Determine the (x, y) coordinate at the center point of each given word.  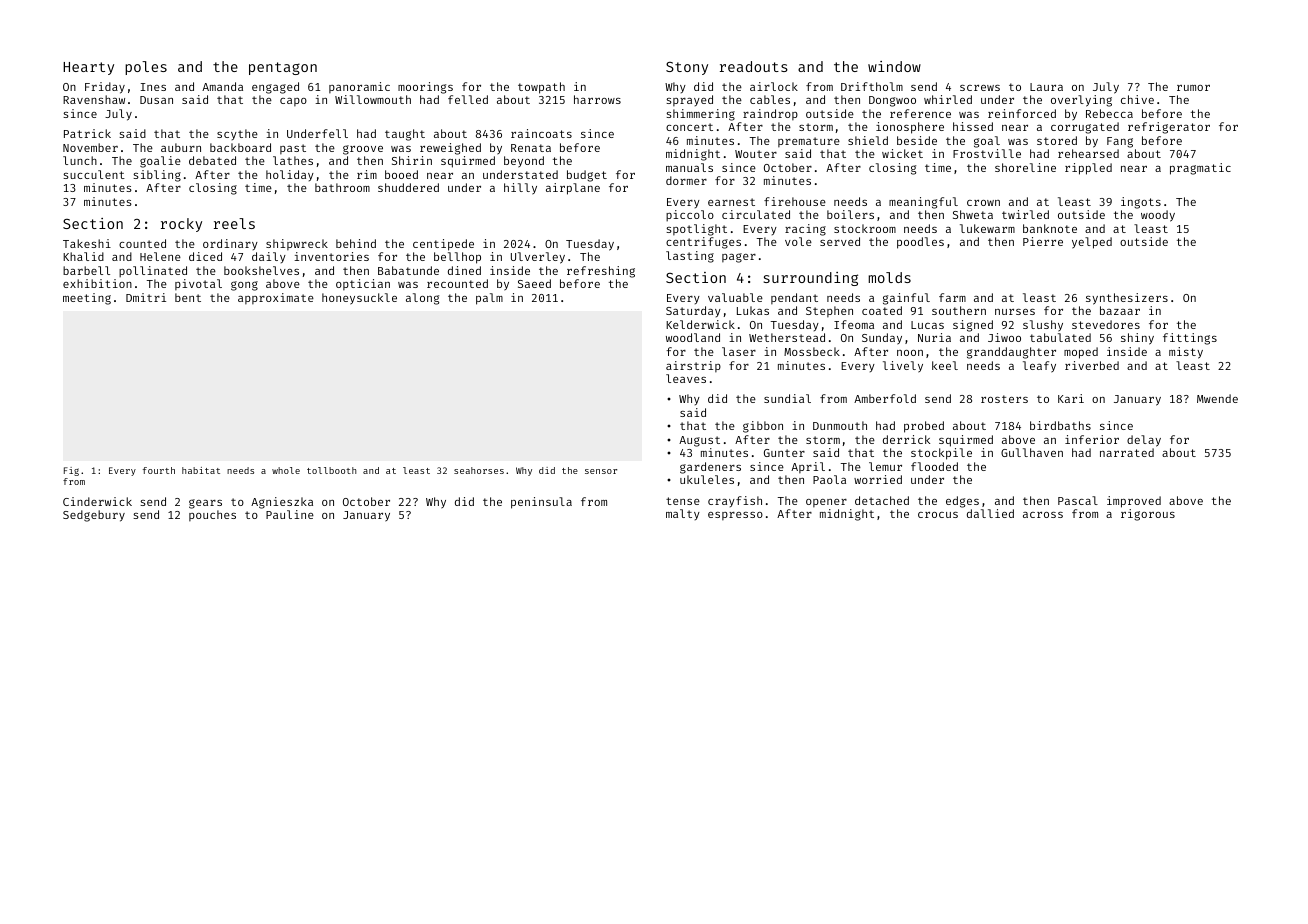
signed (973, 326)
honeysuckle (359, 299)
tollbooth (331, 470)
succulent (94, 174)
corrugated (1085, 128)
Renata (531, 148)
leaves (686, 378)
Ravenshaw (94, 99)
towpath (541, 88)
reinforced (1022, 113)
